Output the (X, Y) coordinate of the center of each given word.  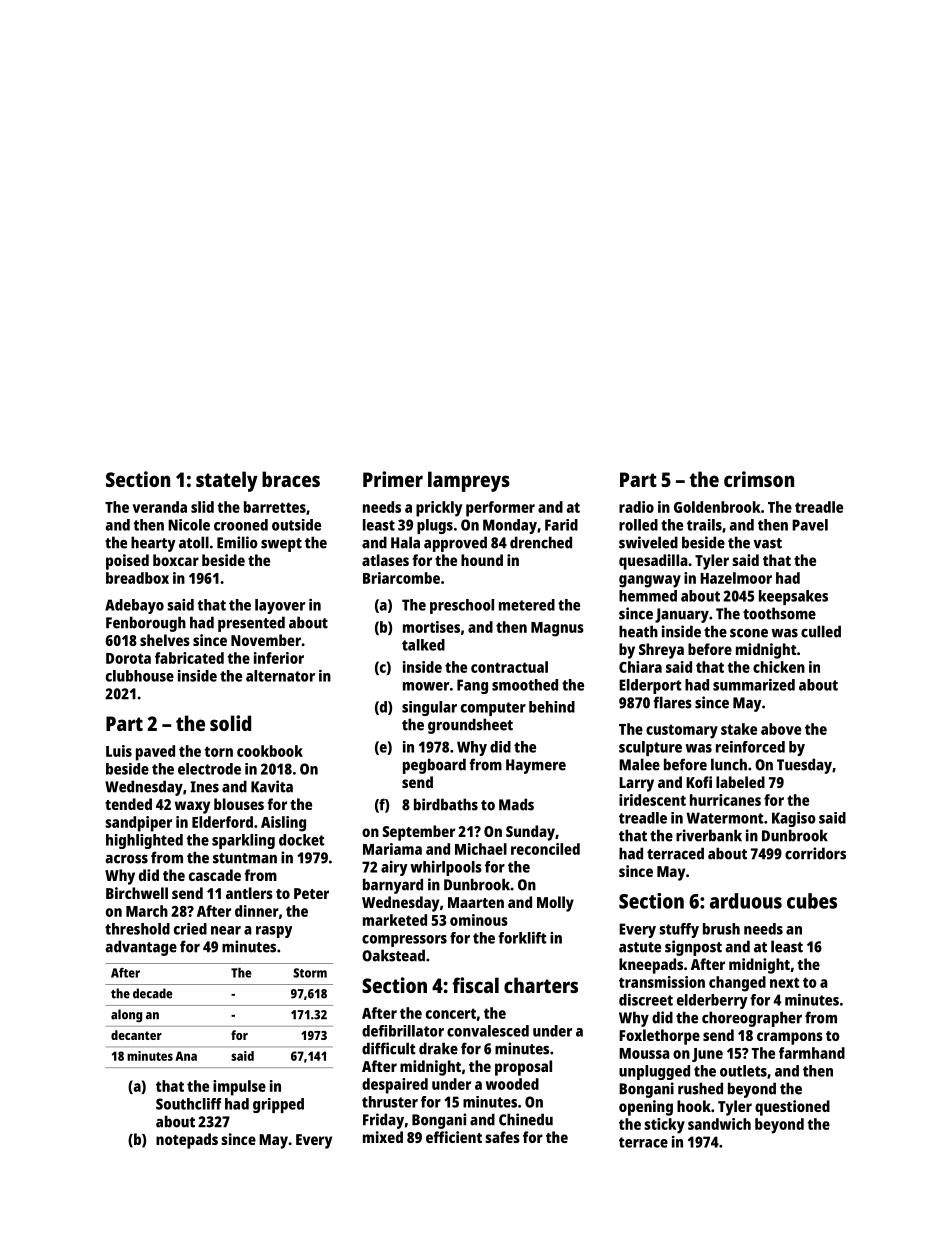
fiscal (475, 985)
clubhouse (140, 676)
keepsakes (793, 597)
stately (227, 481)
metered (527, 605)
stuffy (679, 930)
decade (152, 993)
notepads (187, 1141)
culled (821, 631)
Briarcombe (401, 578)
